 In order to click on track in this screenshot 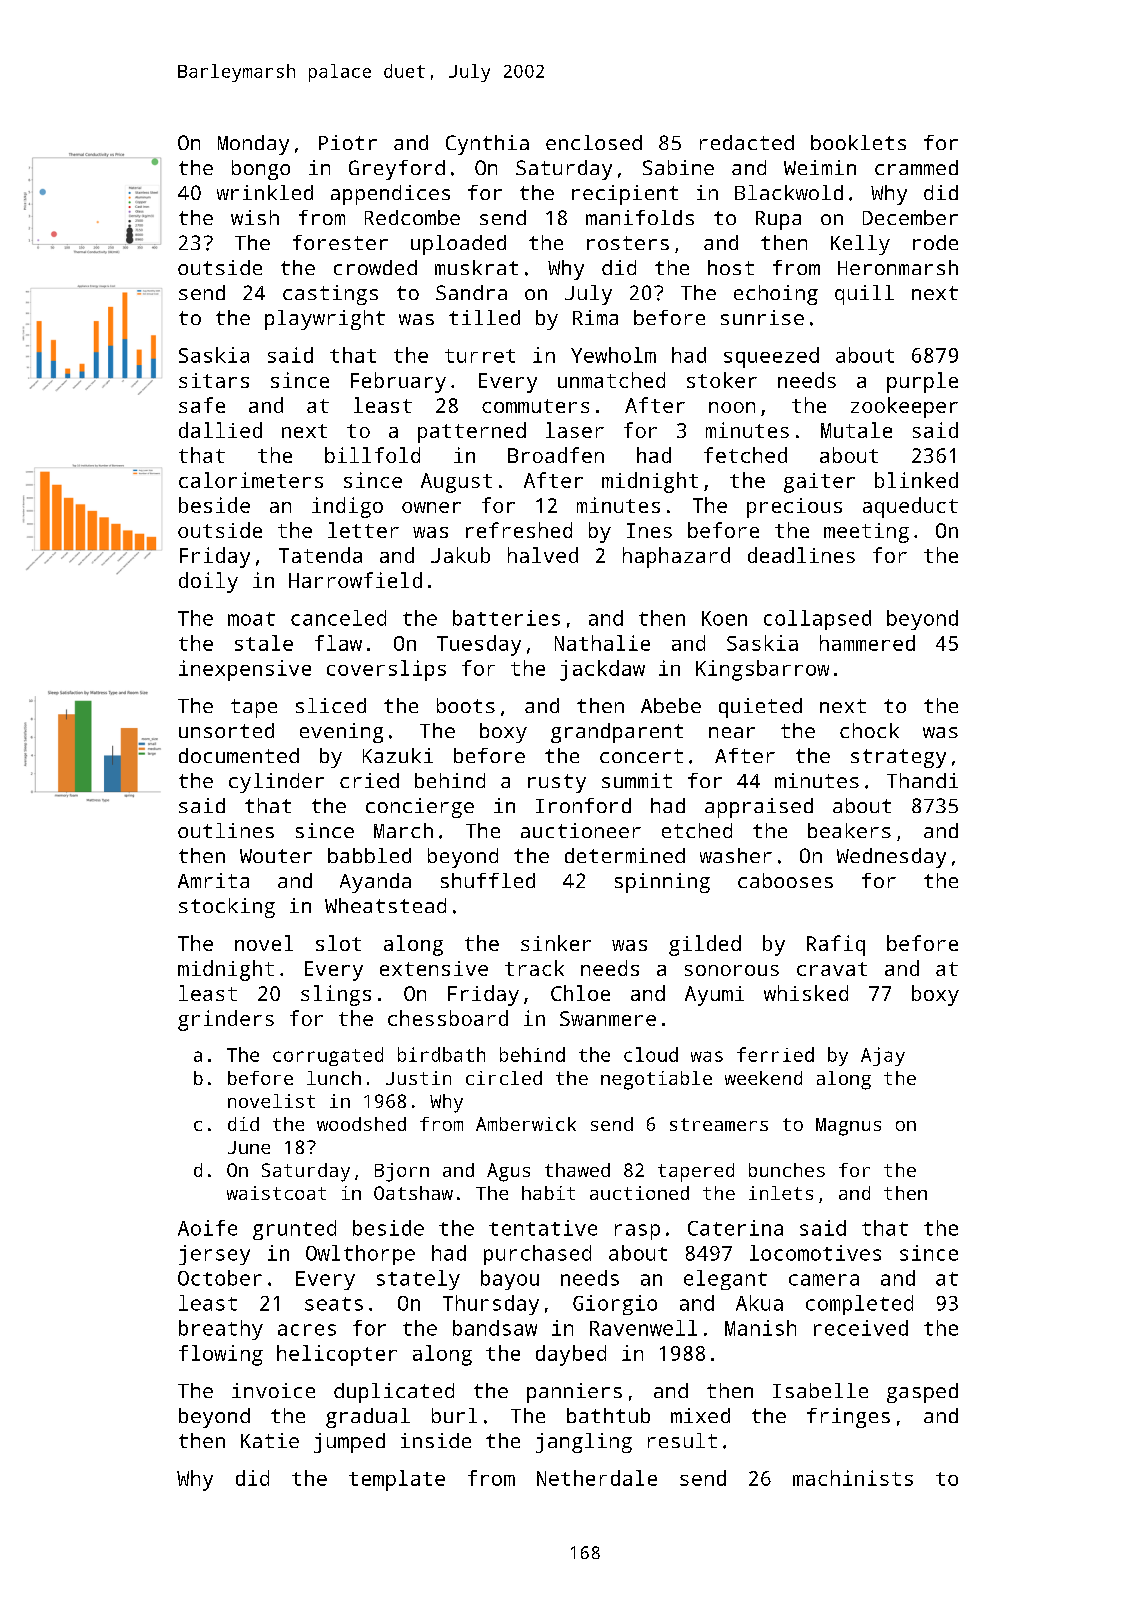, I will do `click(534, 968)`.
